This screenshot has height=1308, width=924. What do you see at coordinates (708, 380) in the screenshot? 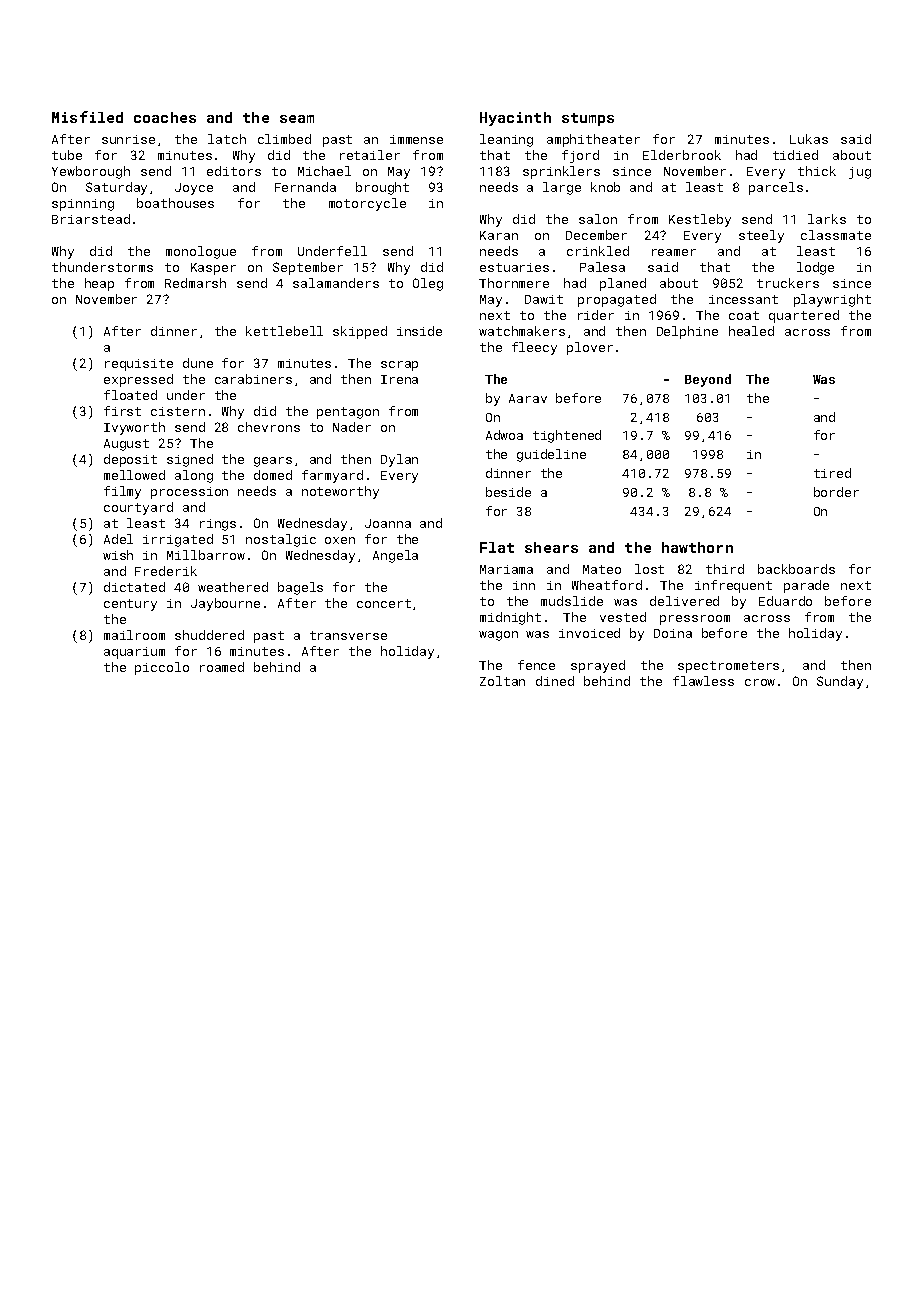
I see `Beyond` at bounding box center [708, 380].
